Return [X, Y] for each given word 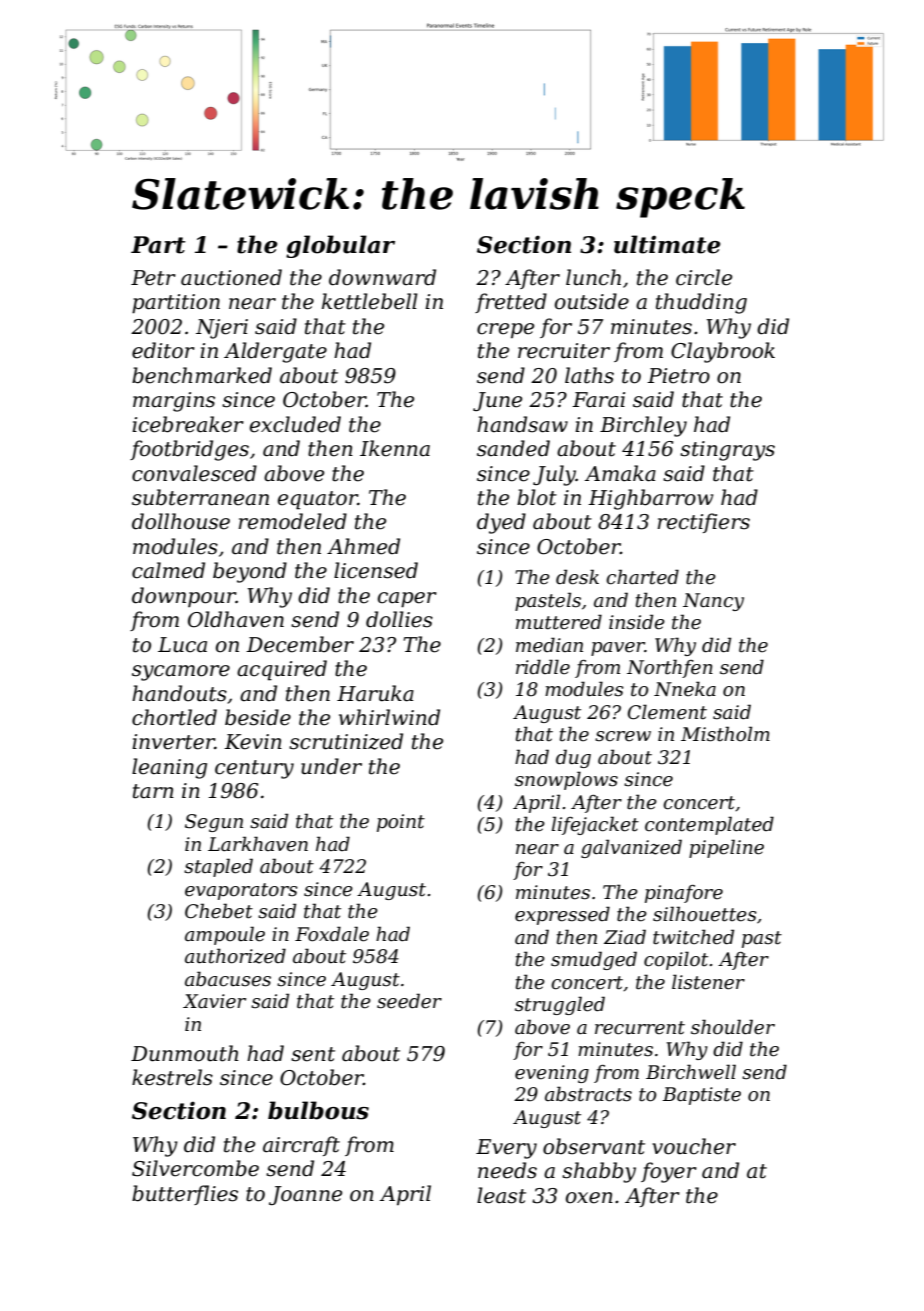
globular [340, 246]
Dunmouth [184, 1053]
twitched [693, 937]
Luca [182, 645]
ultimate [667, 244]
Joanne [305, 1195]
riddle [543, 667]
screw [623, 736]
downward [382, 277]
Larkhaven [258, 844]
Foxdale [332, 934]
